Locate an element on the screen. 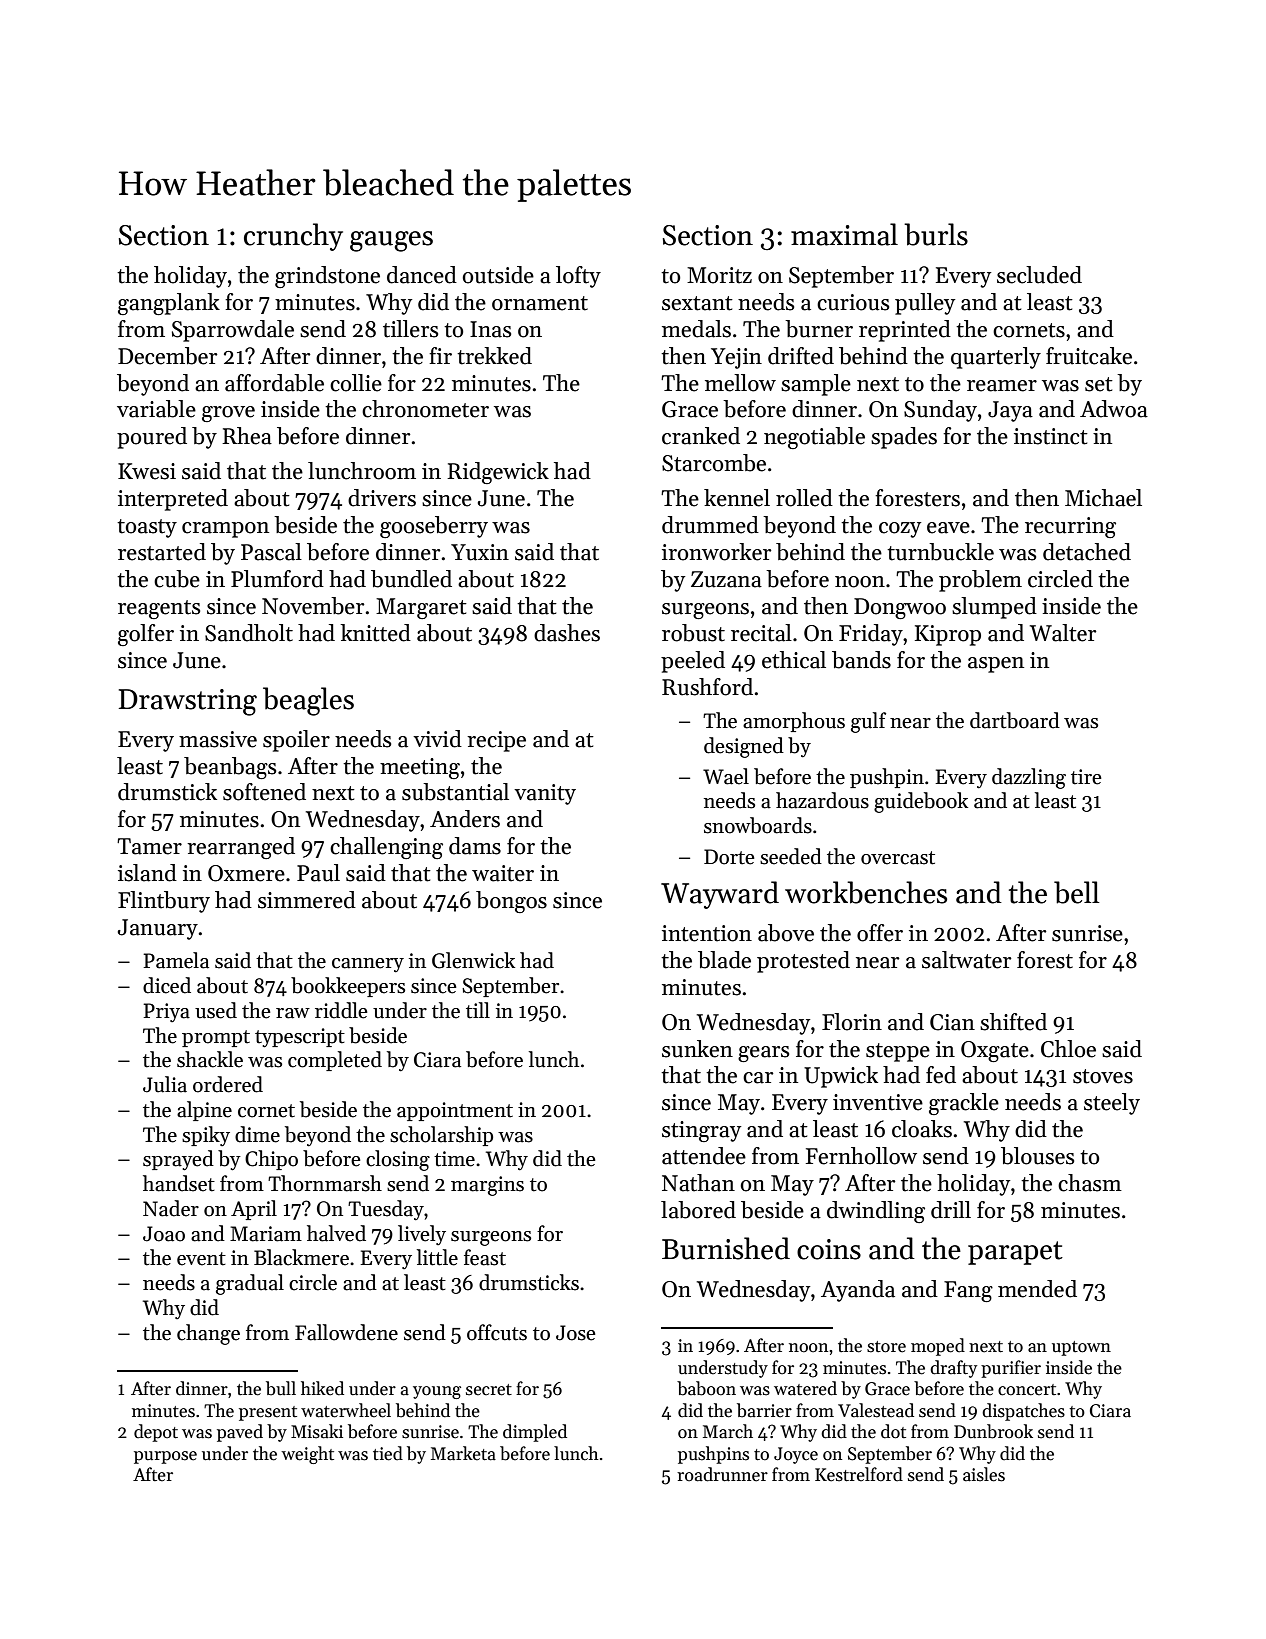 This screenshot has height=1639, width=1266. Wael is located at coordinates (726, 776).
